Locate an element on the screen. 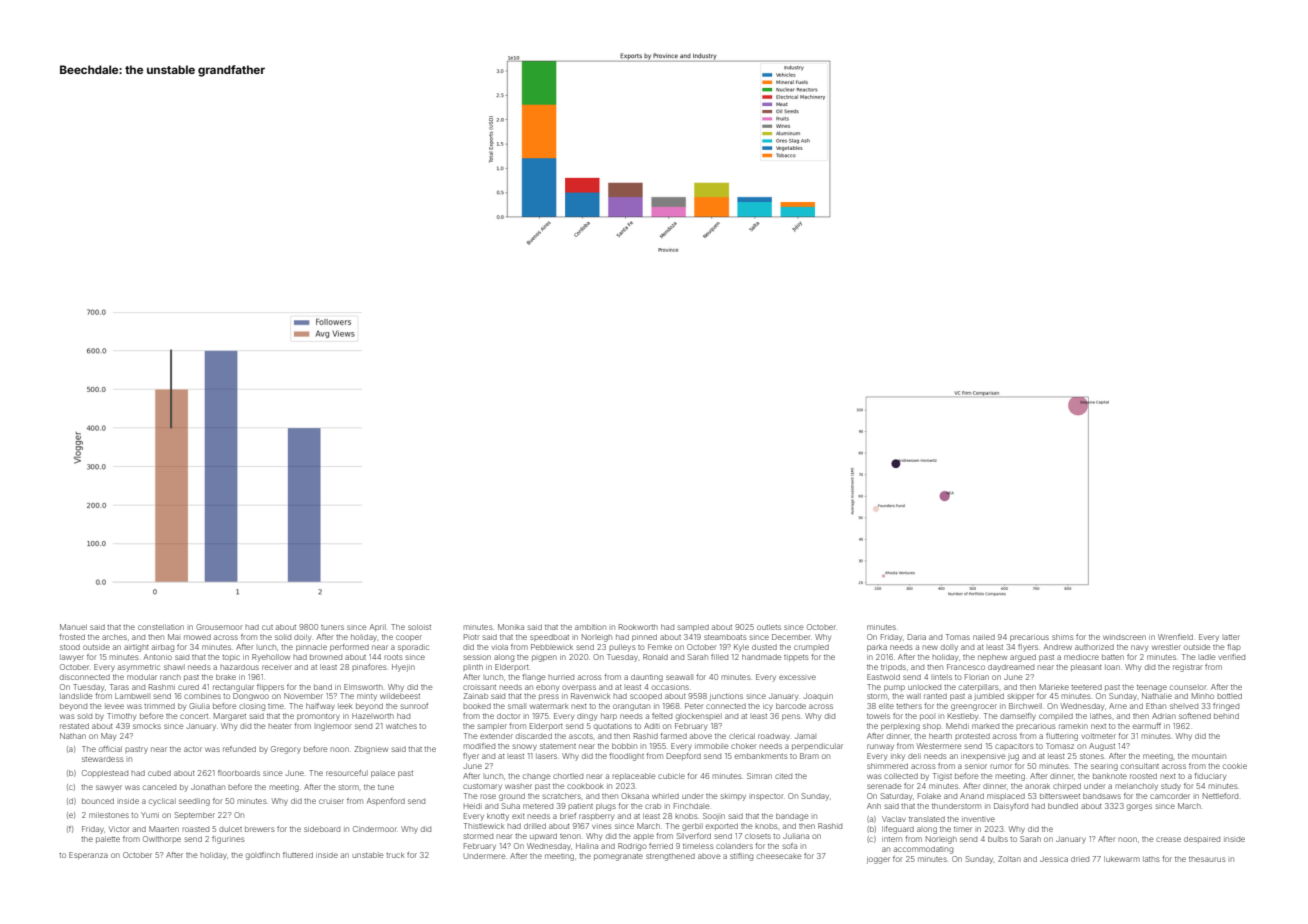 The width and height of the screenshot is (1308, 924). Yumi is located at coordinates (150, 815).
